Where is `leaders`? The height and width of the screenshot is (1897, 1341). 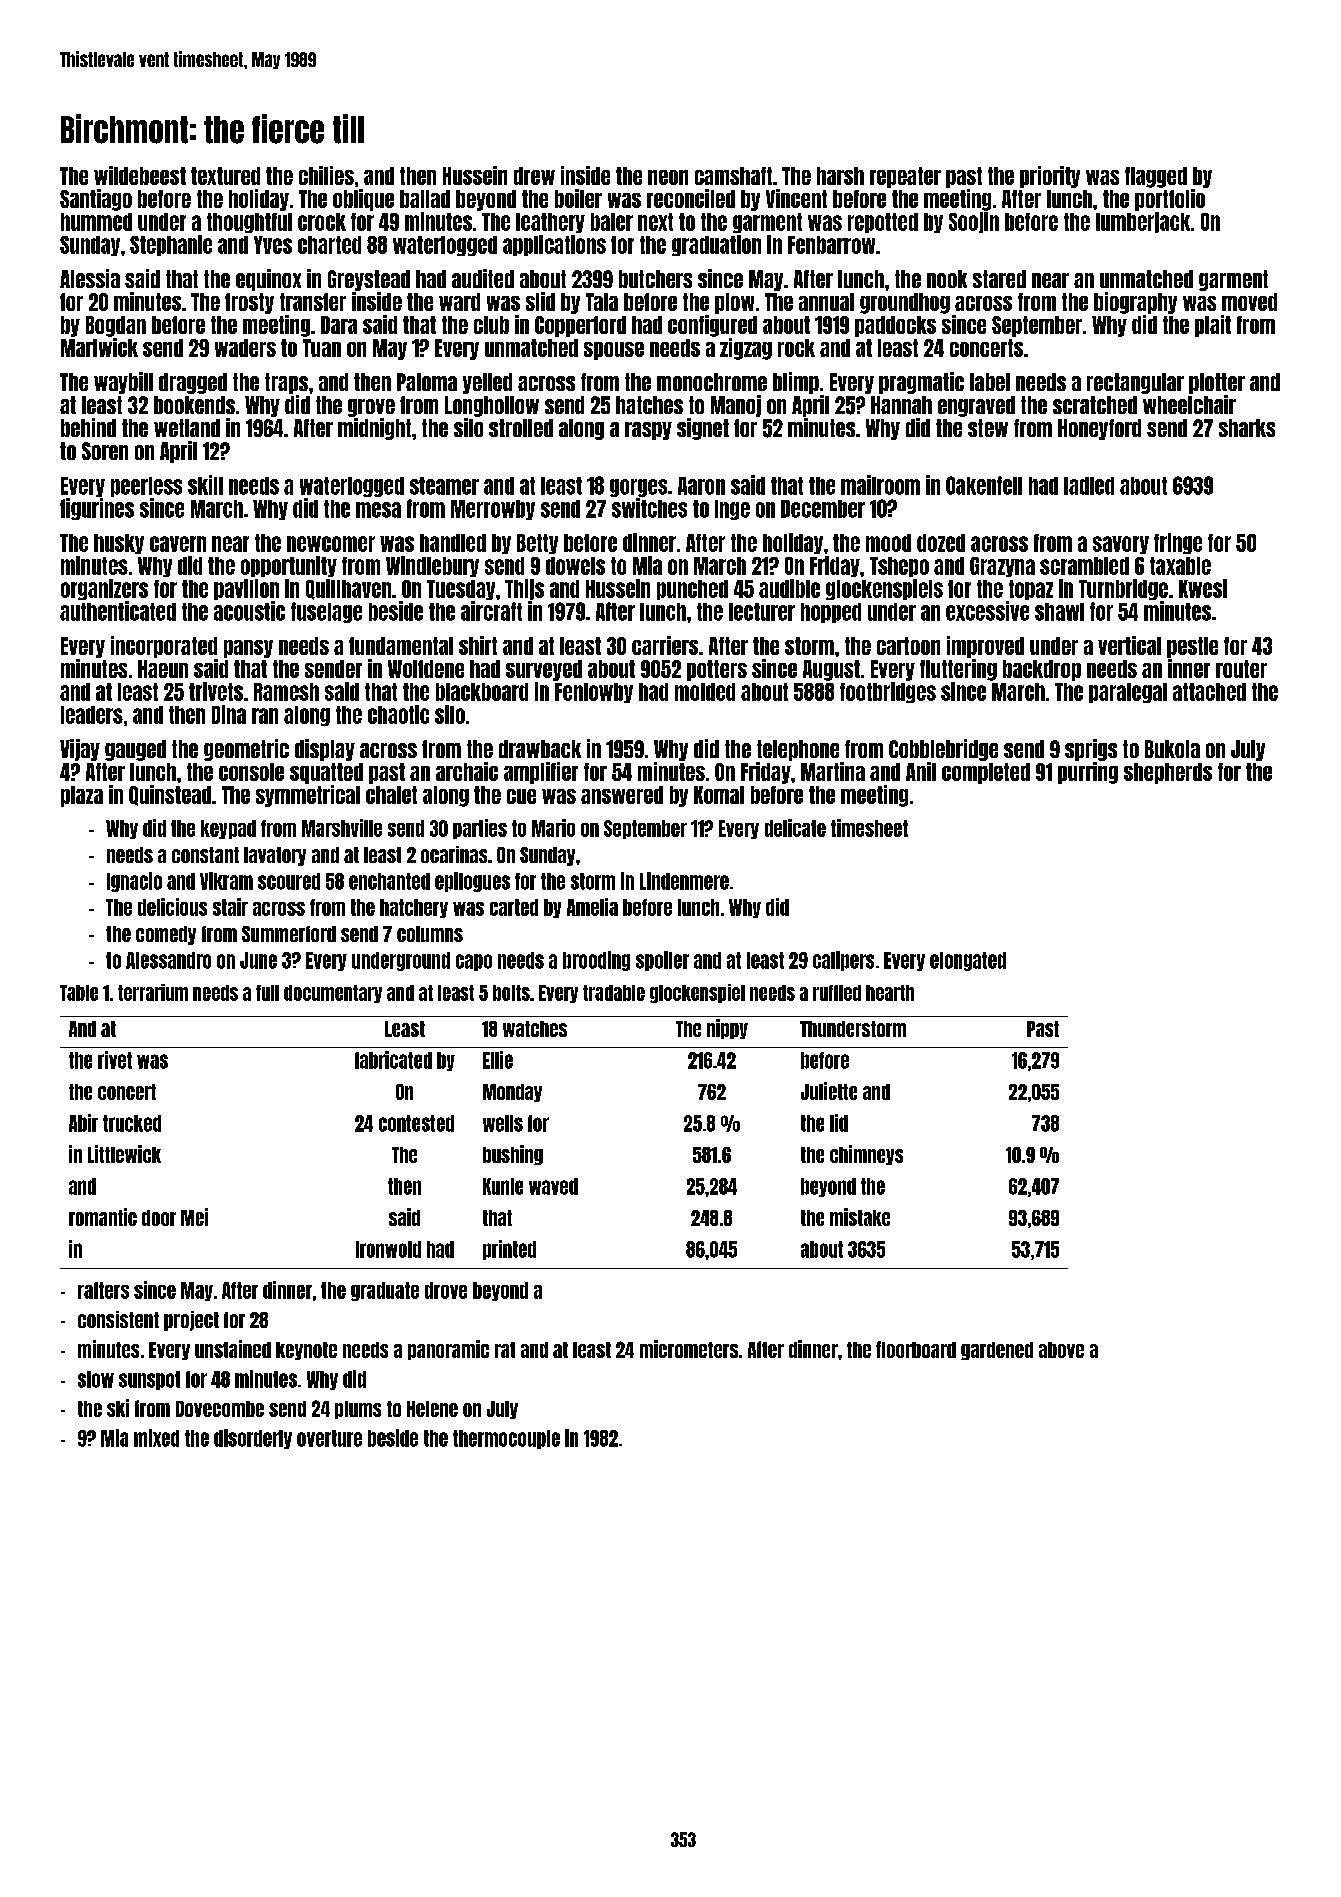
leaders is located at coordinates (92, 715).
